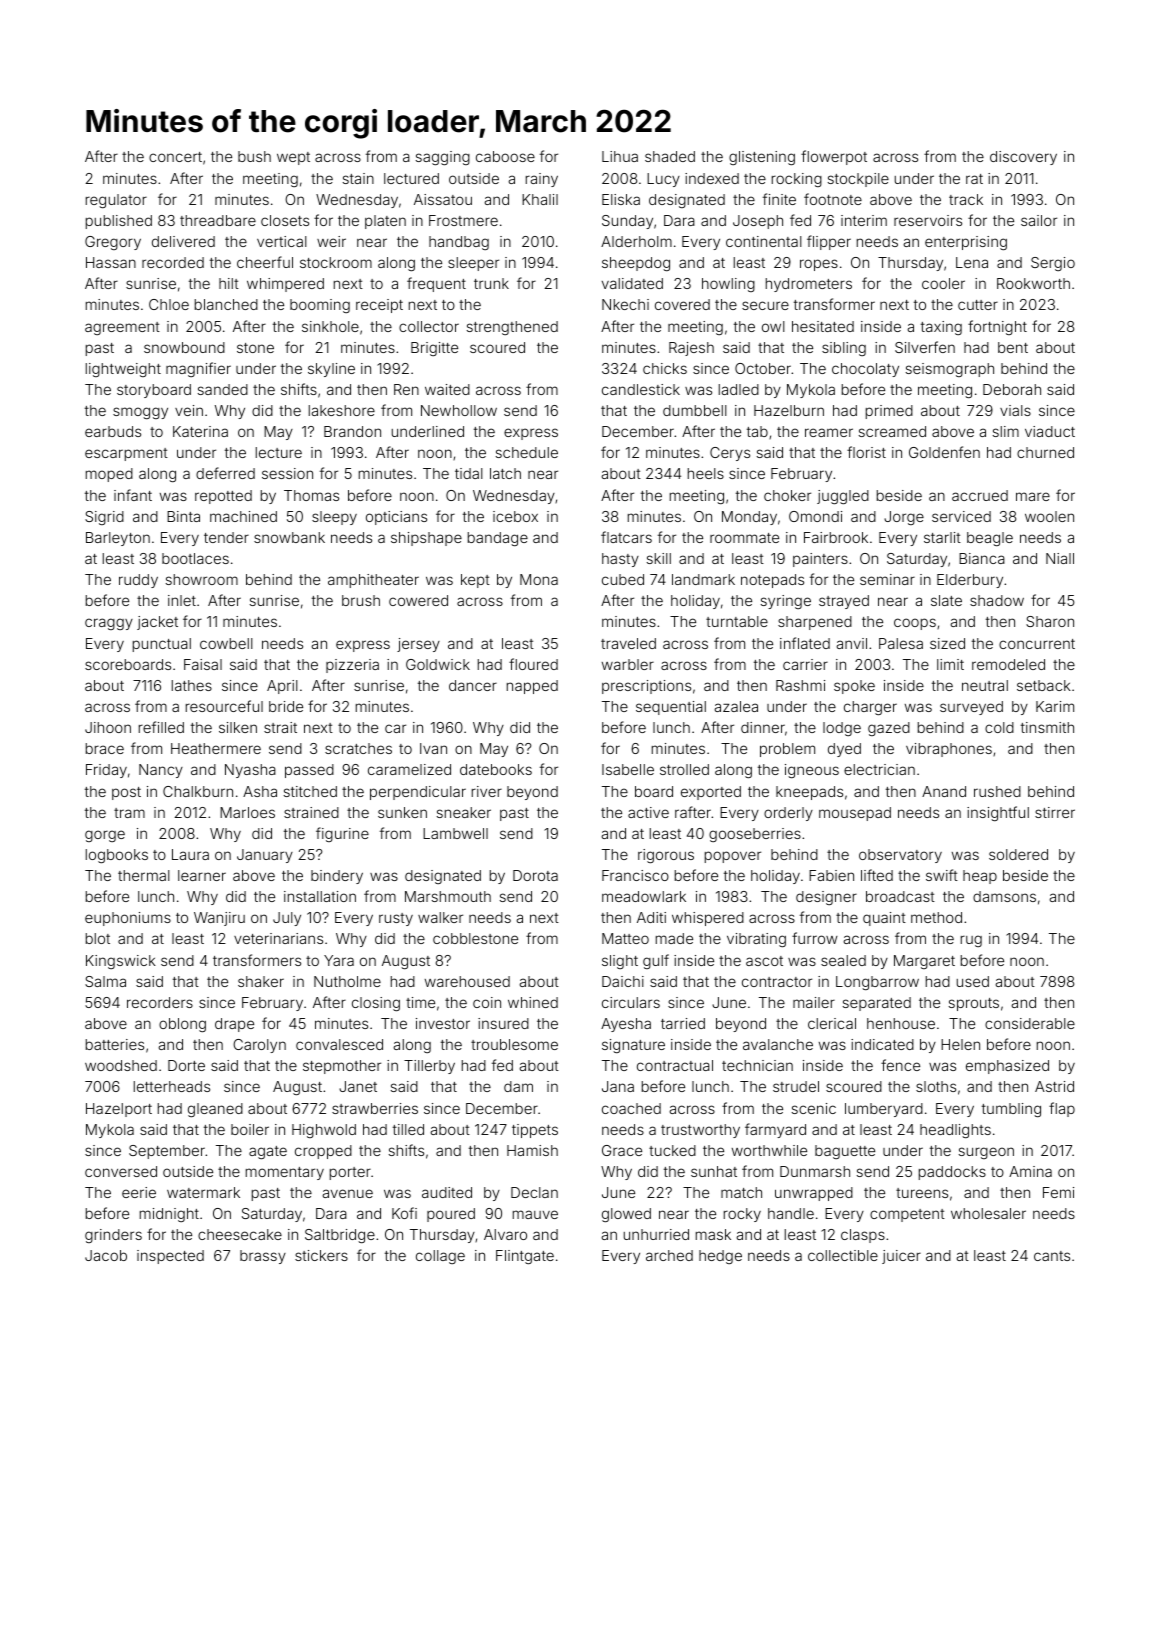 The width and height of the screenshot is (1160, 1640). What do you see at coordinates (882, 1044) in the screenshot?
I see `indicated` at bounding box center [882, 1044].
